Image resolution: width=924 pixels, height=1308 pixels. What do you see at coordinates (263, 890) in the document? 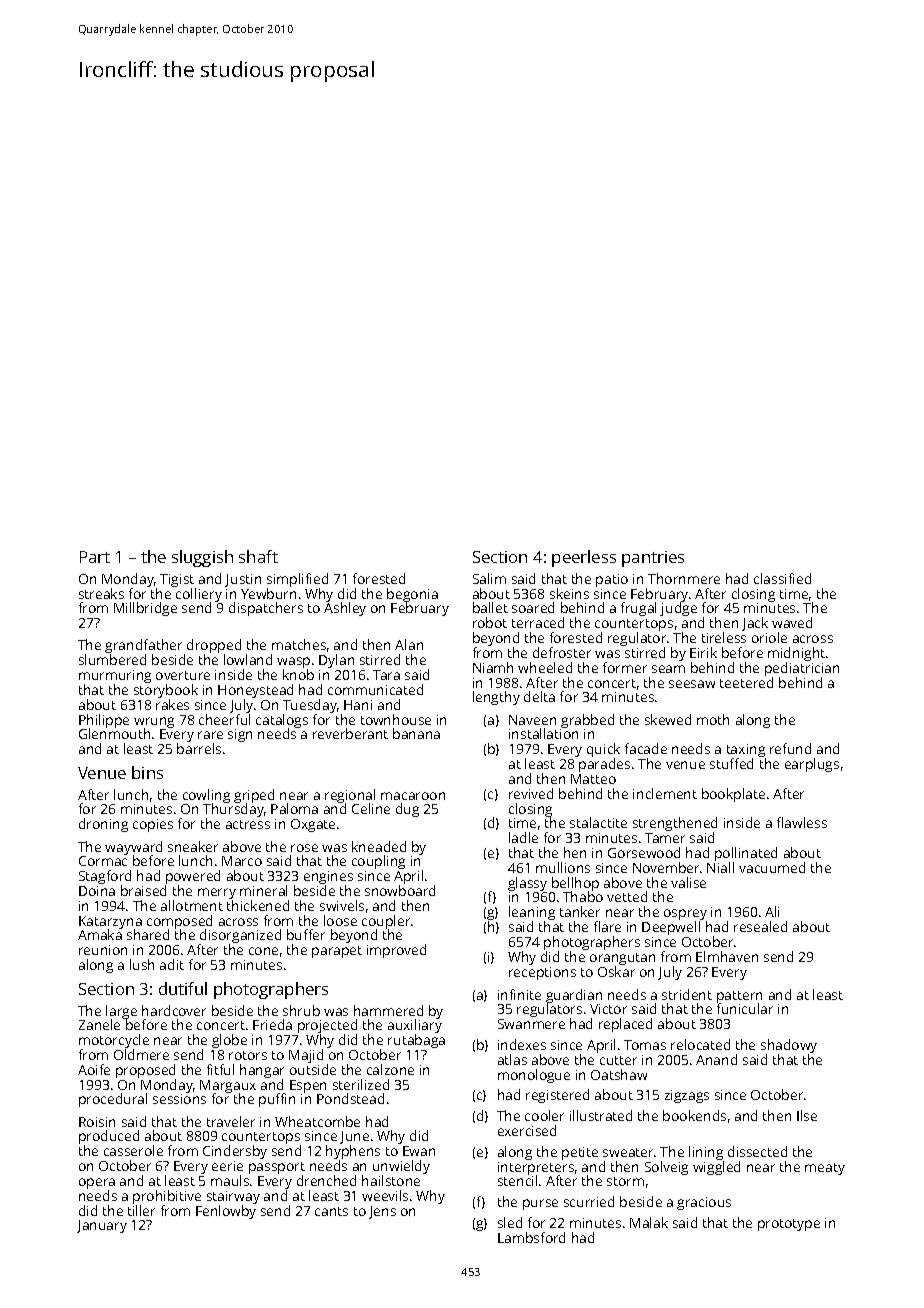
I see `mineral` at bounding box center [263, 890].
